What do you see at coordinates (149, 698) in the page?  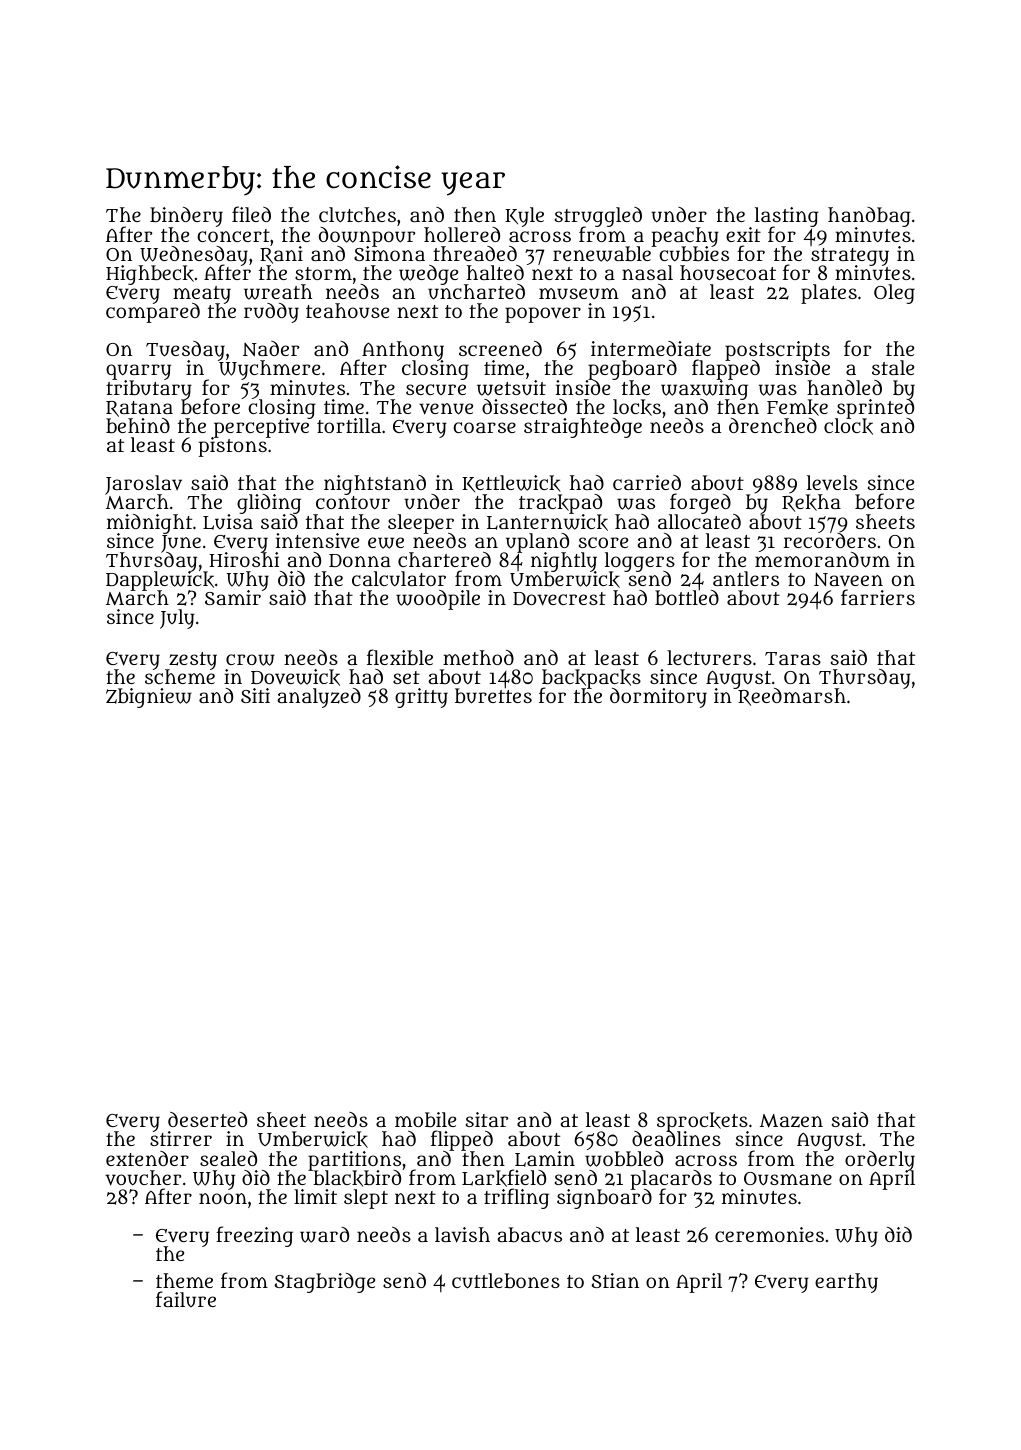 I see `Zbigniew` at bounding box center [149, 698].
